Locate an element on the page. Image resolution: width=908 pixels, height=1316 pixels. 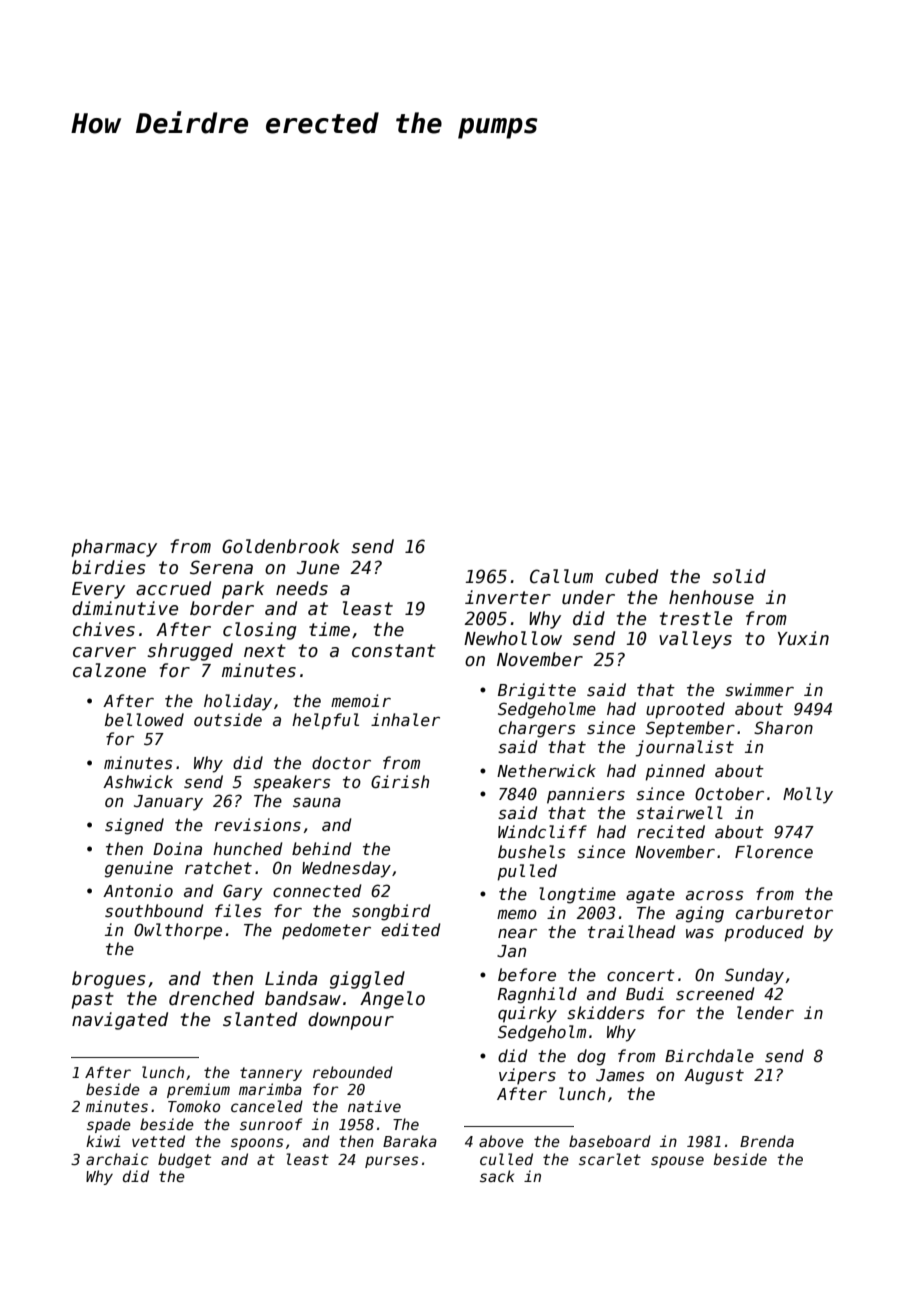
Molly is located at coordinates (808, 795).
